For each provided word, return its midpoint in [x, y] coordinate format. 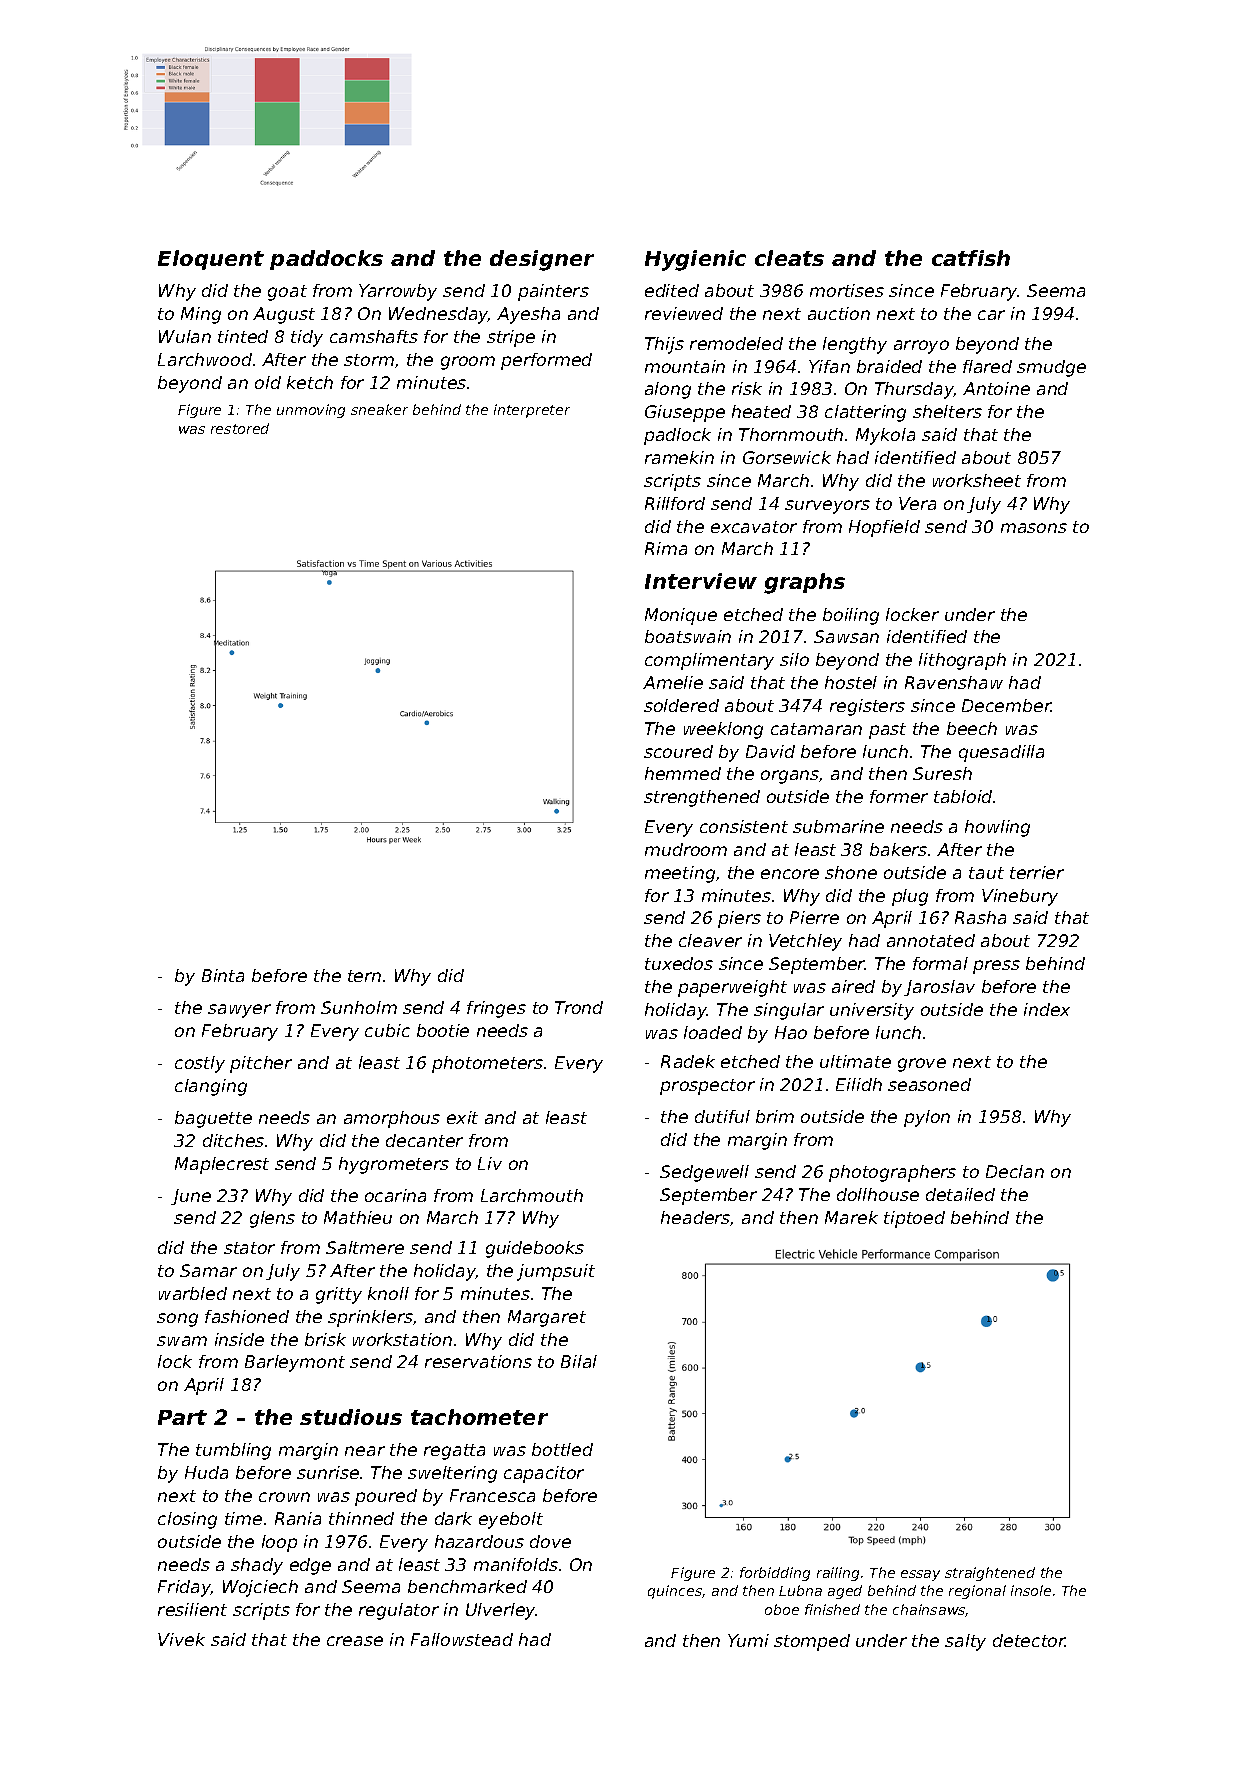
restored [240, 428]
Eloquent [211, 260]
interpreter [532, 411]
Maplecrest [222, 1165]
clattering [865, 413]
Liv [490, 1163]
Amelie [673, 682]
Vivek [181, 1639]
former [899, 796]
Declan [1015, 1171]
